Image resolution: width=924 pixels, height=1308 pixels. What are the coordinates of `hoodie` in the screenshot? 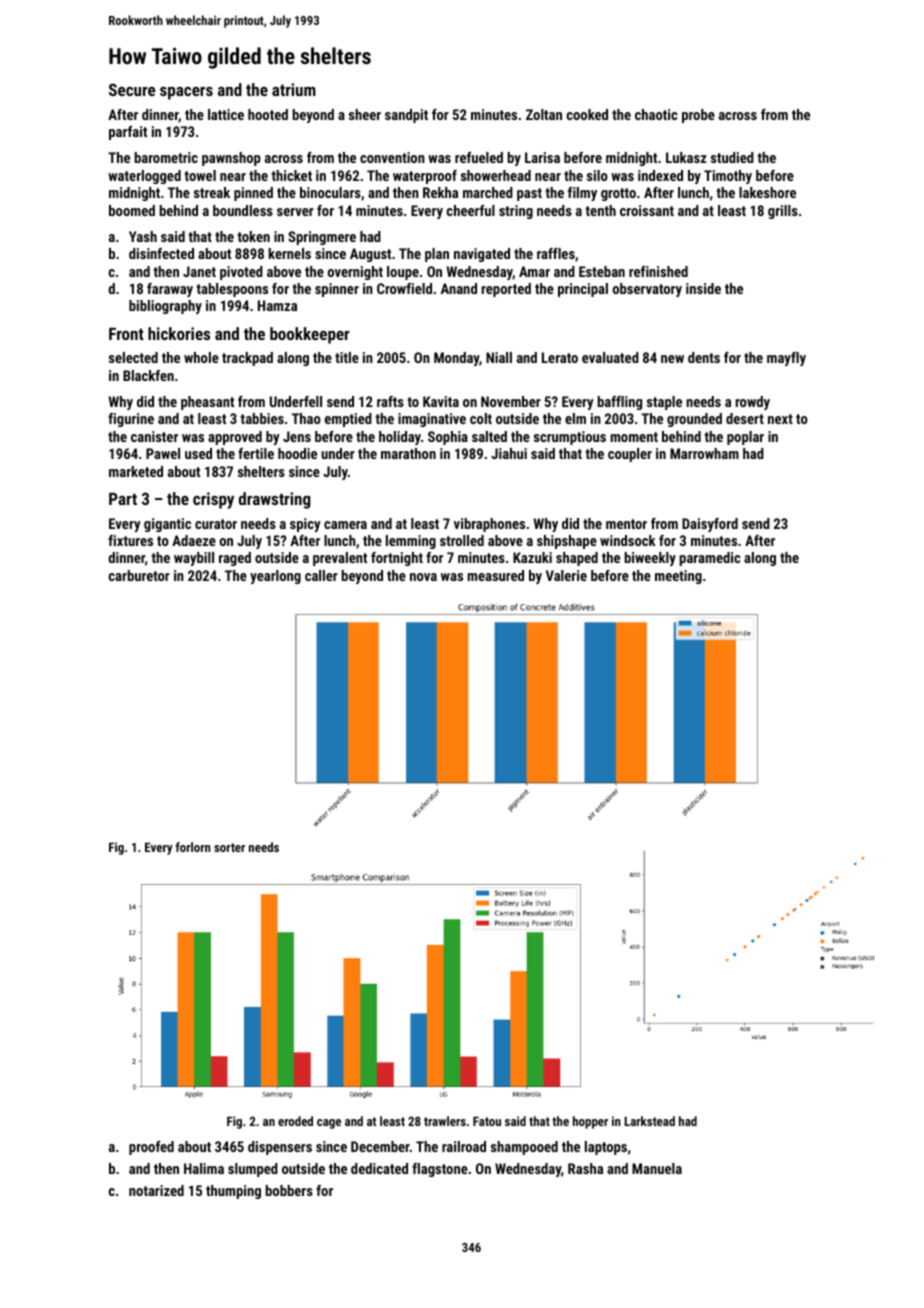 It's located at (297, 453).
